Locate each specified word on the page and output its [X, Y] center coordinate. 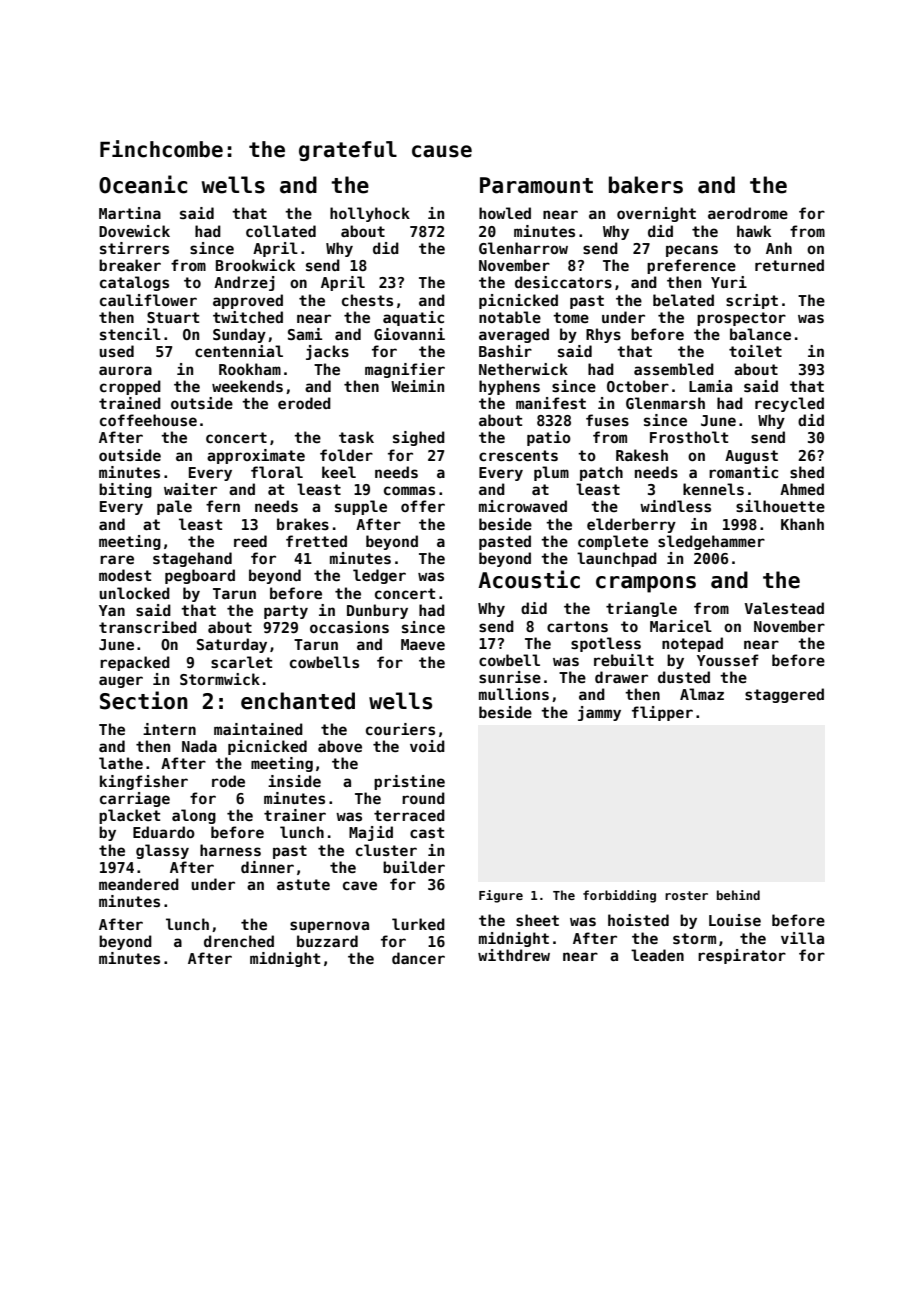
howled [505, 213]
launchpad [617, 559]
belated [683, 300]
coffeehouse [148, 420]
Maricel [681, 626]
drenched [239, 941]
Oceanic [143, 184]
